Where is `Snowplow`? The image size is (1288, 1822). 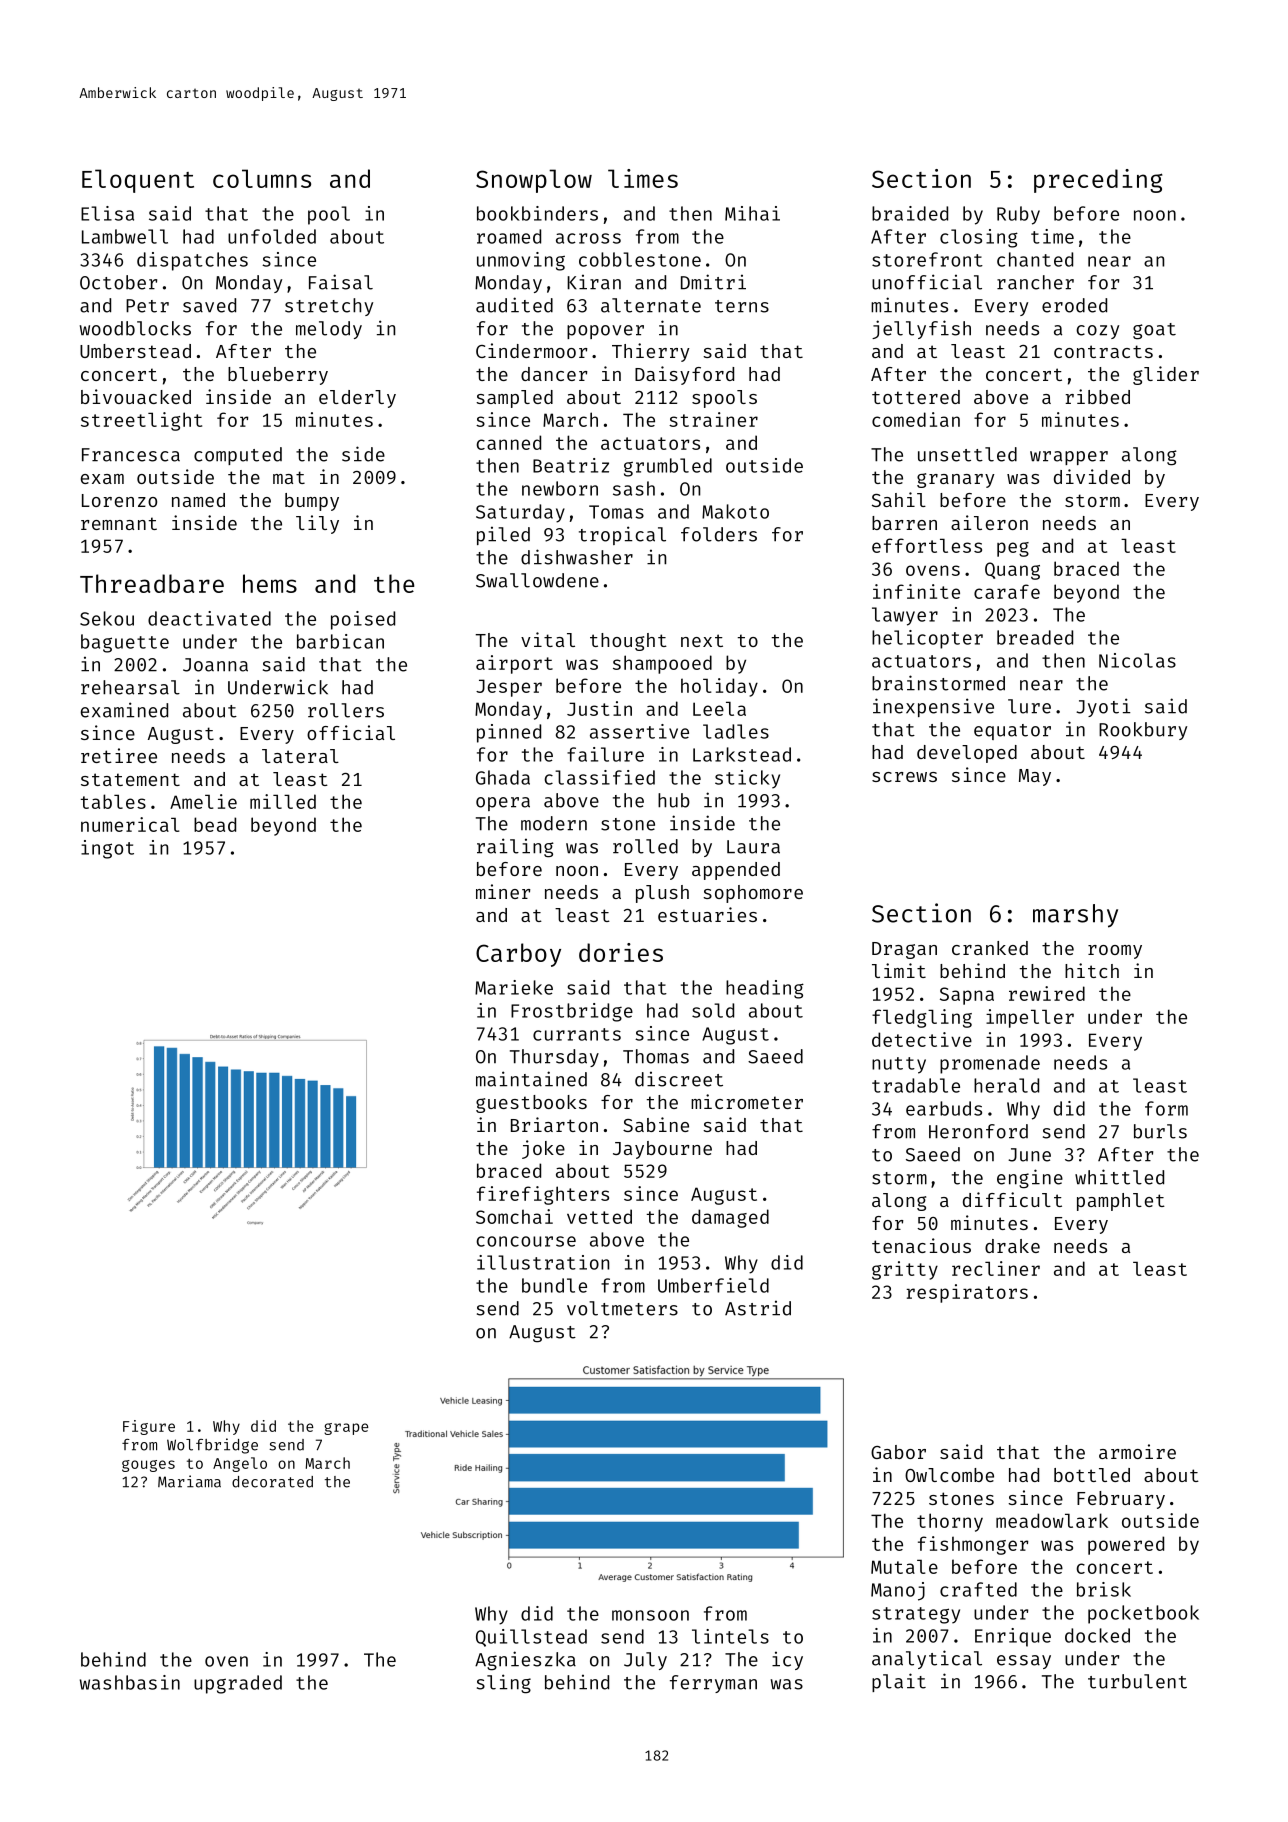
Snowplow is located at coordinates (534, 181).
